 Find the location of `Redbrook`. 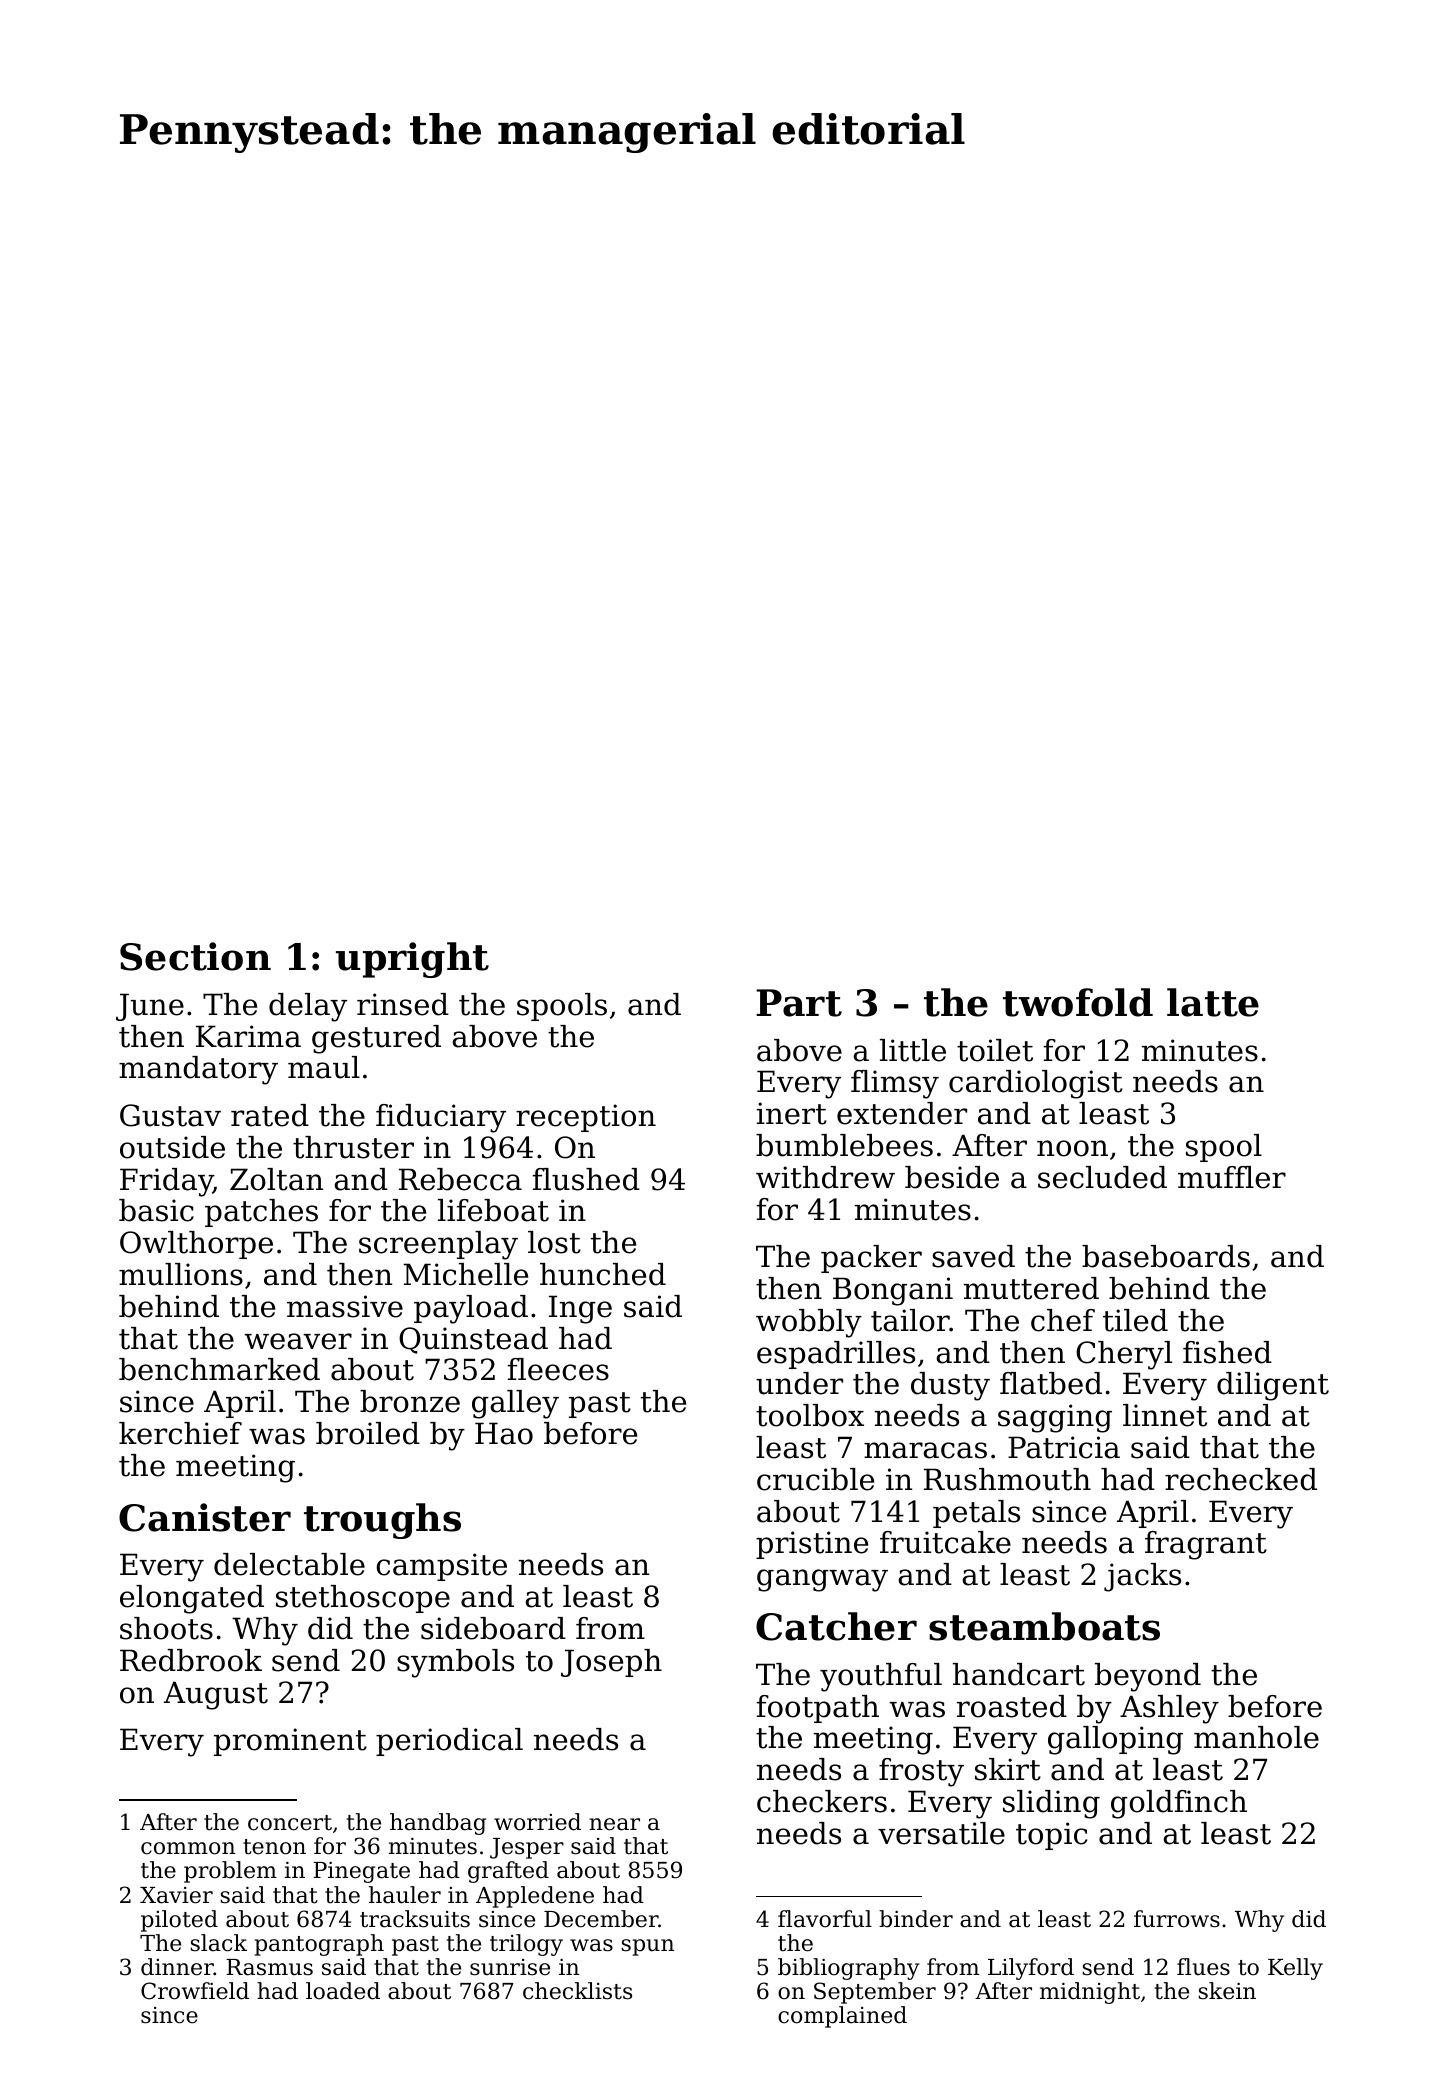

Redbrook is located at coordinates (191, 1660).
